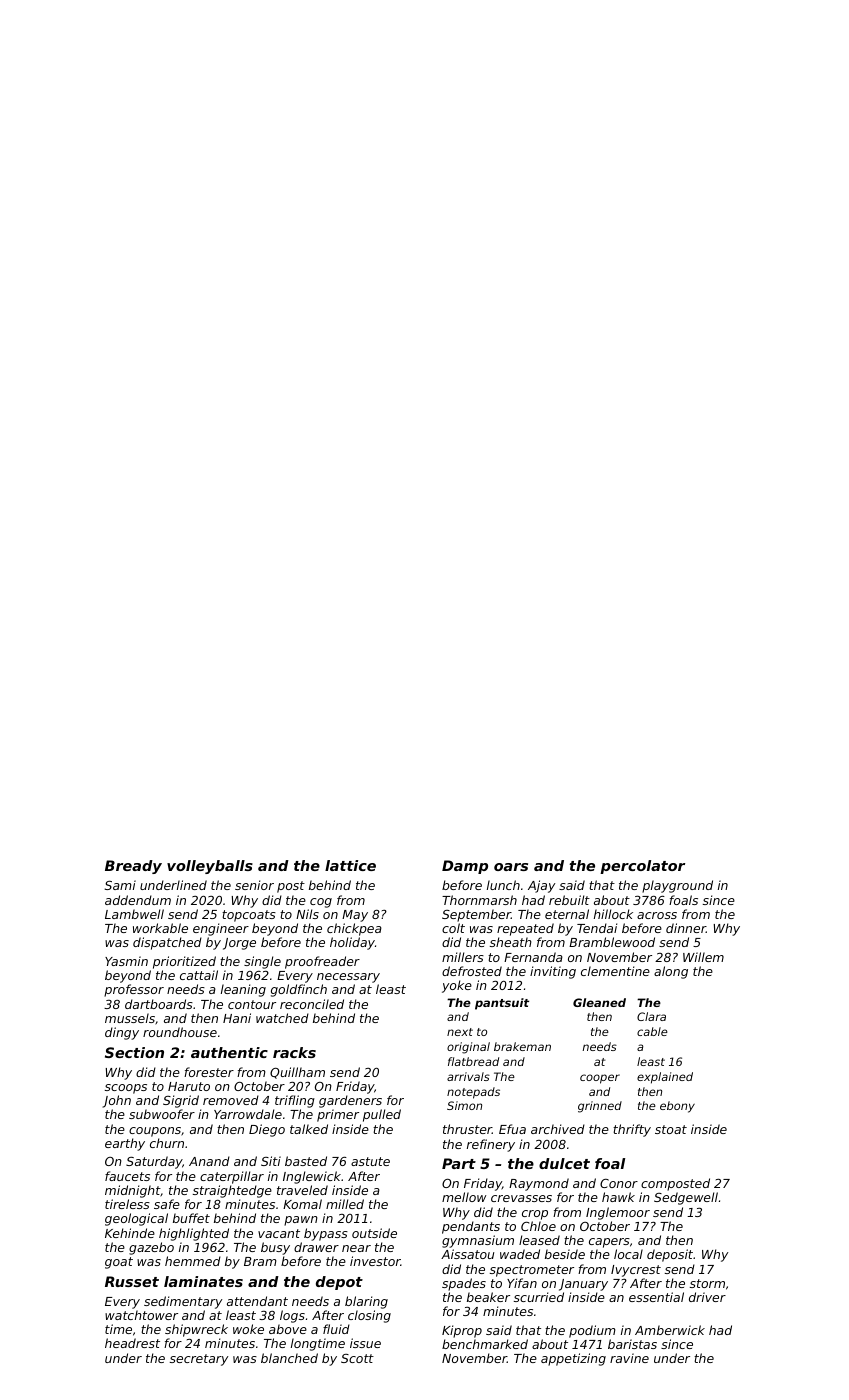 The image size is (849, 1400). I want to click on Ivycrest, so click(636, 1271).
